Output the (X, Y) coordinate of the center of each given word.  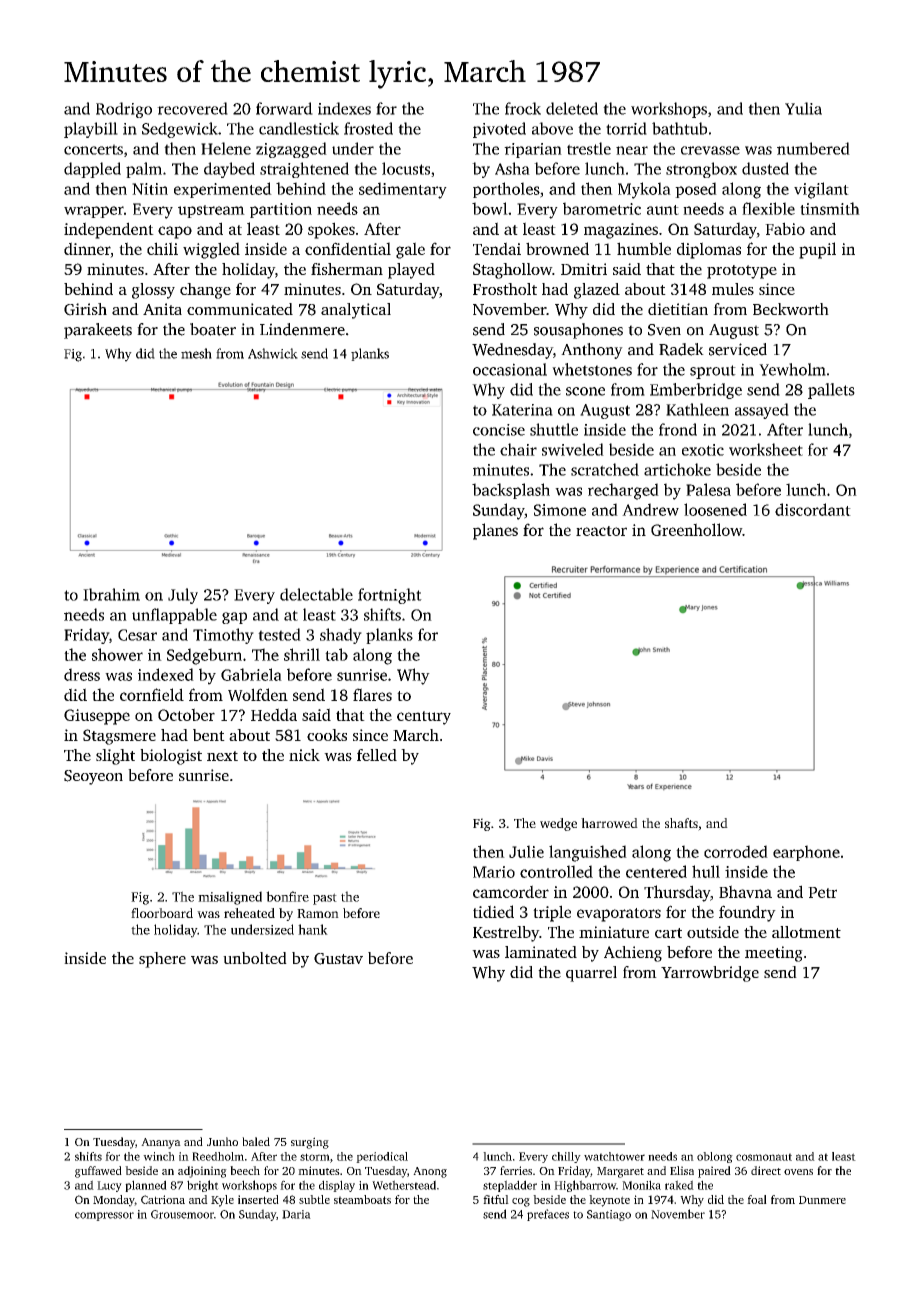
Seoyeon (93, 777)
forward (284, 108)
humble (644, 248)
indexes (344, 108)
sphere (162, 960)
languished (588, 853)
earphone (806, 853)
